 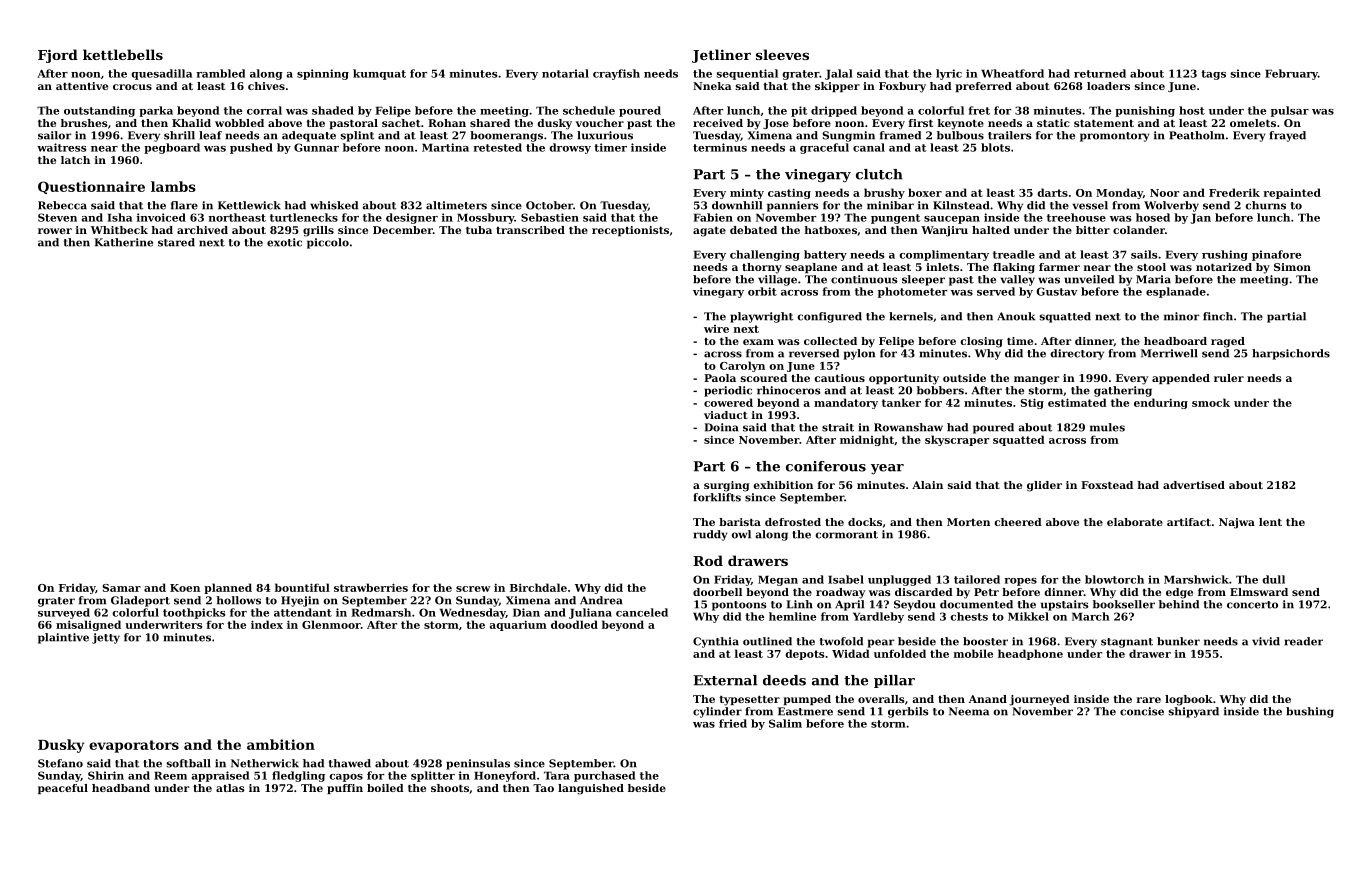 What do you see at coordinates (505, 776) in the screenshot?
I see `Honeyford` at bounding box center [505, 776].
